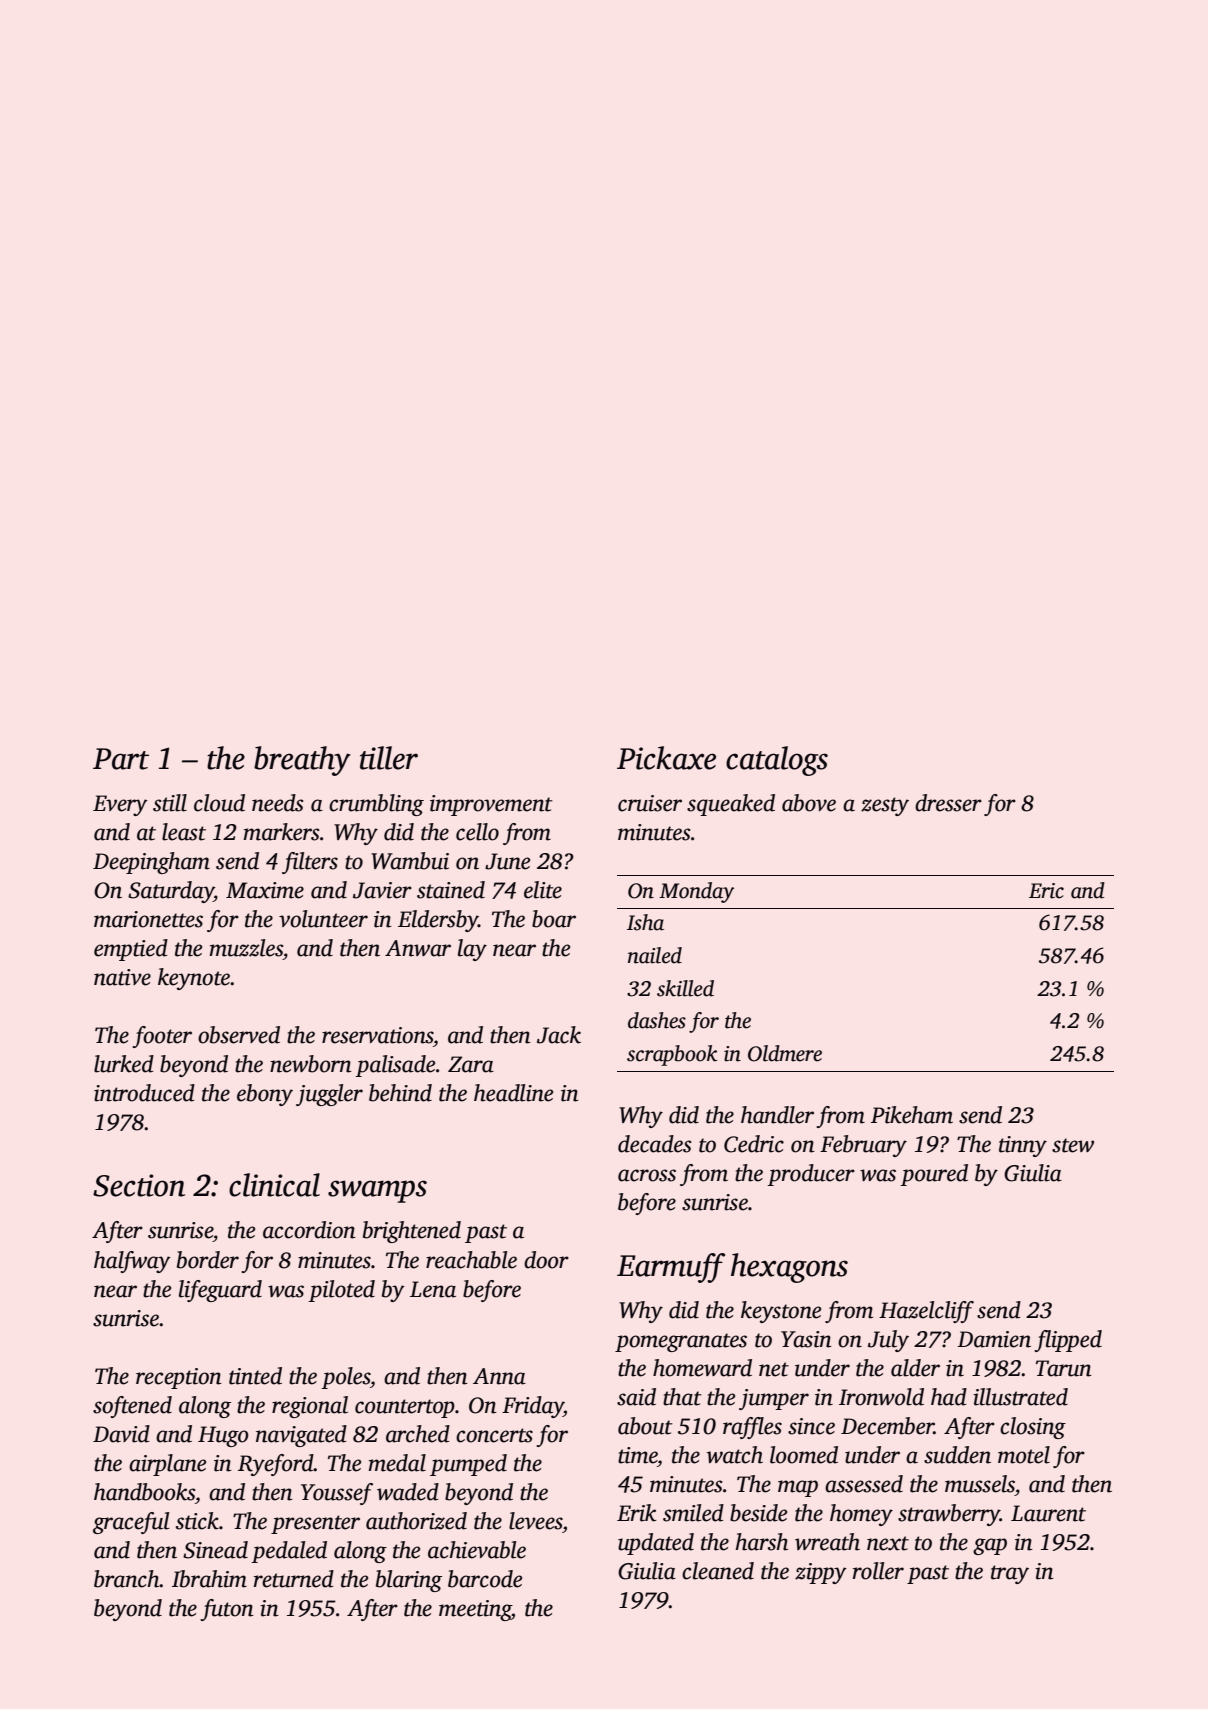 Image resolution: width=1208 pixels, height=1709 pixels. Describe the element at coordinates (220, 1291) in the page. I see `lifeguard` at that location.
